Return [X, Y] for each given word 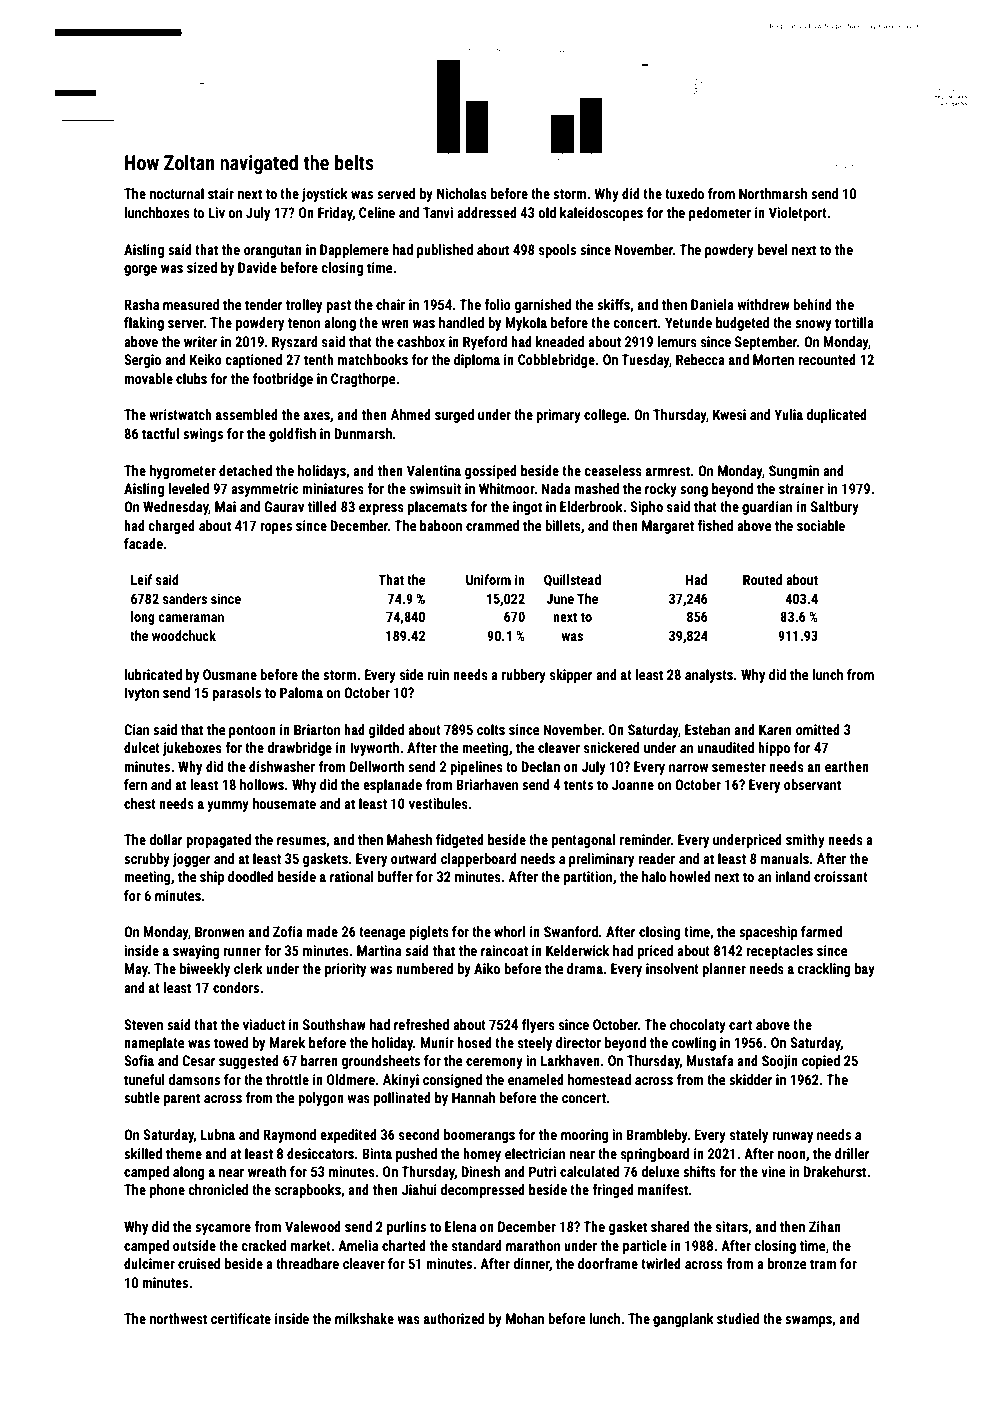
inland [792, 876]
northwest [178, 1318]
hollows [262, 784]
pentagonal [584, 841]
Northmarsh [773, 193]
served [396, 193]
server [186, 324]
